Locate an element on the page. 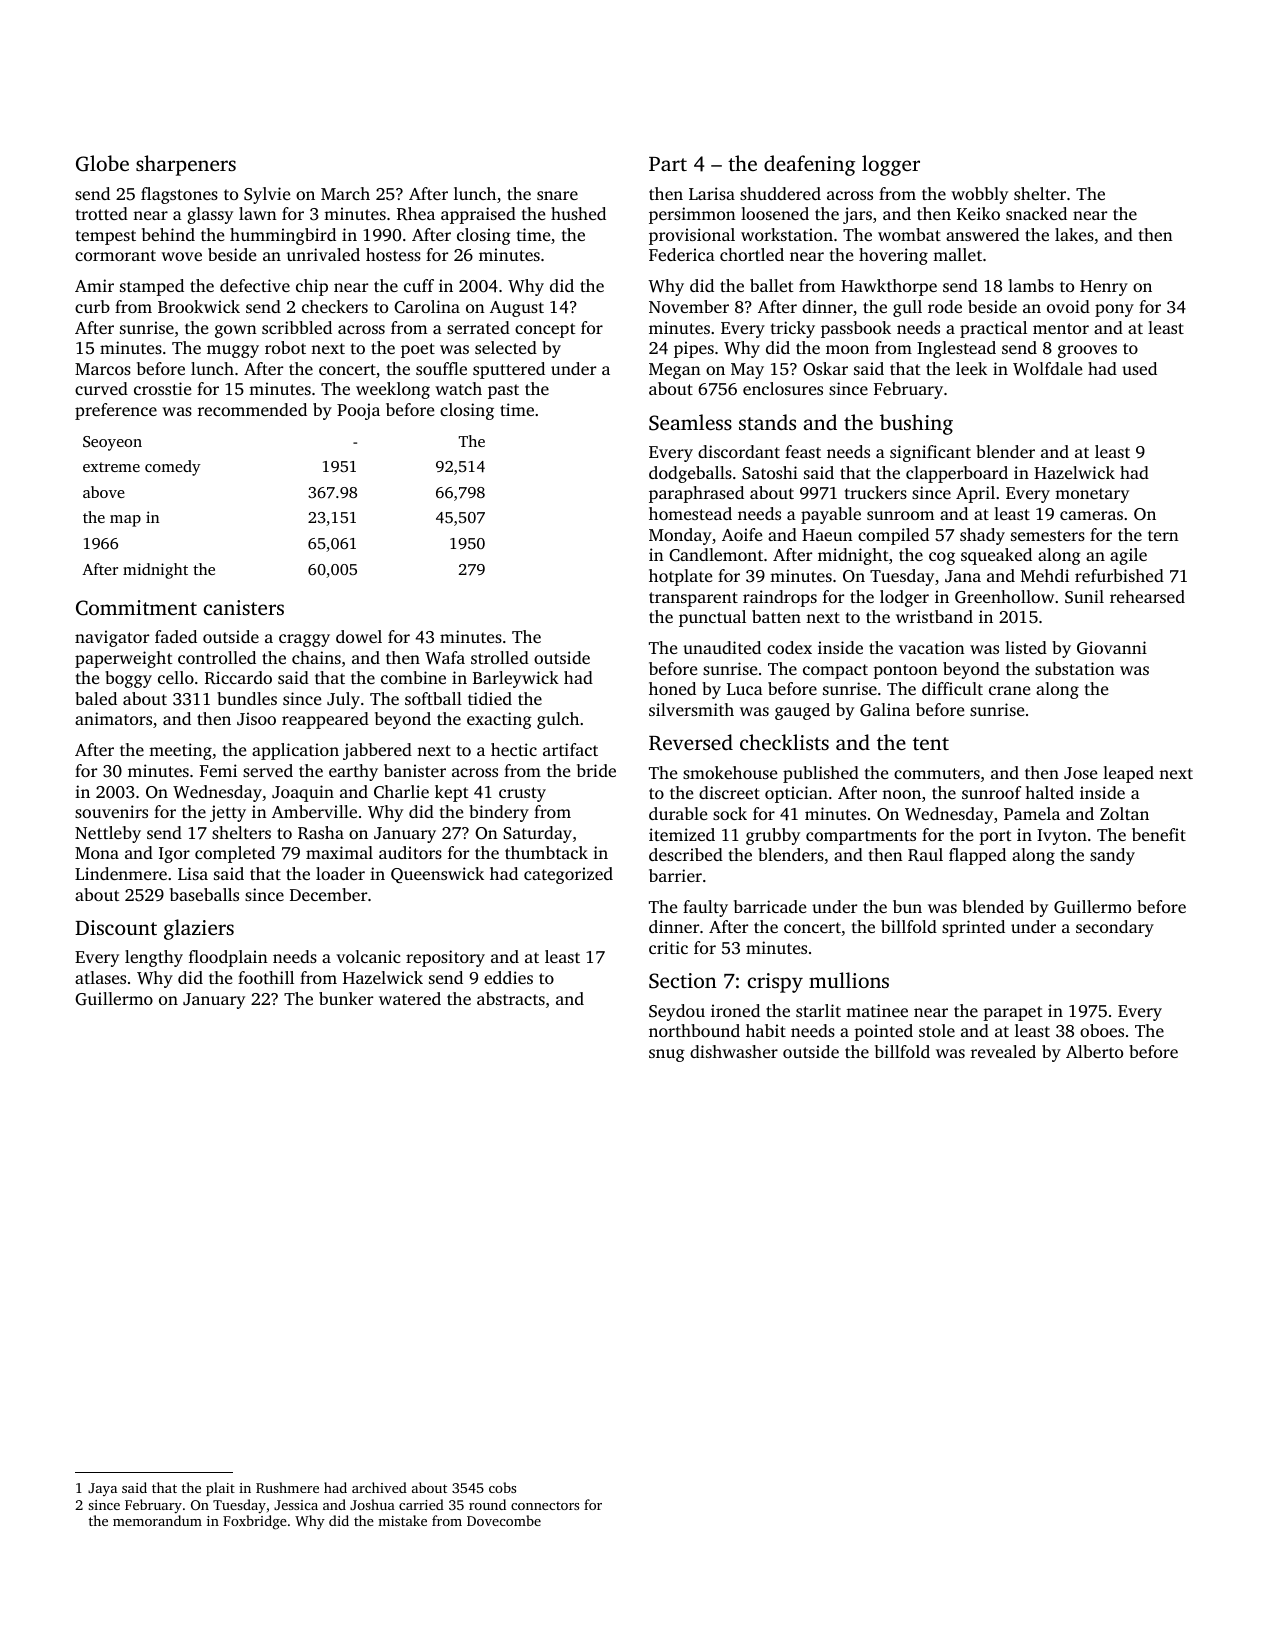  cobs is located at coordinates (502, 1487).
